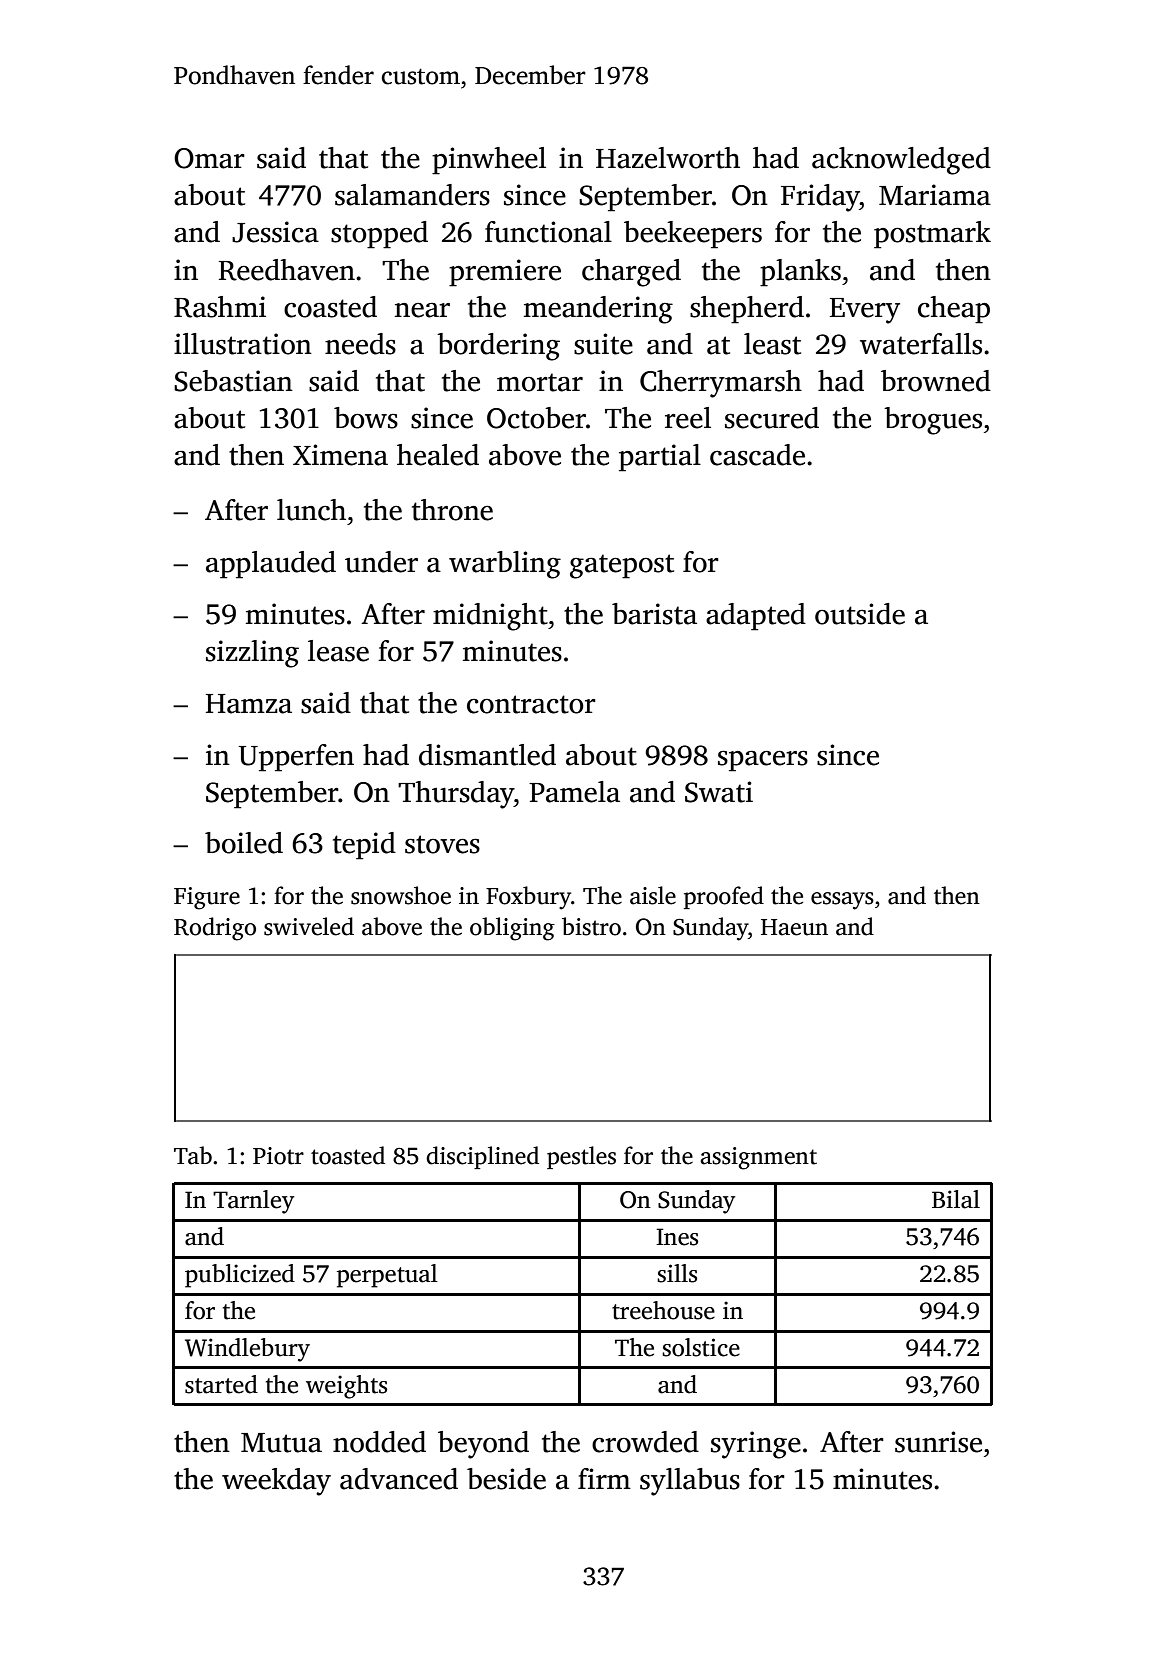 The image size is (1165, 1654). I want to click on beekeepers, so click(693, 235).
